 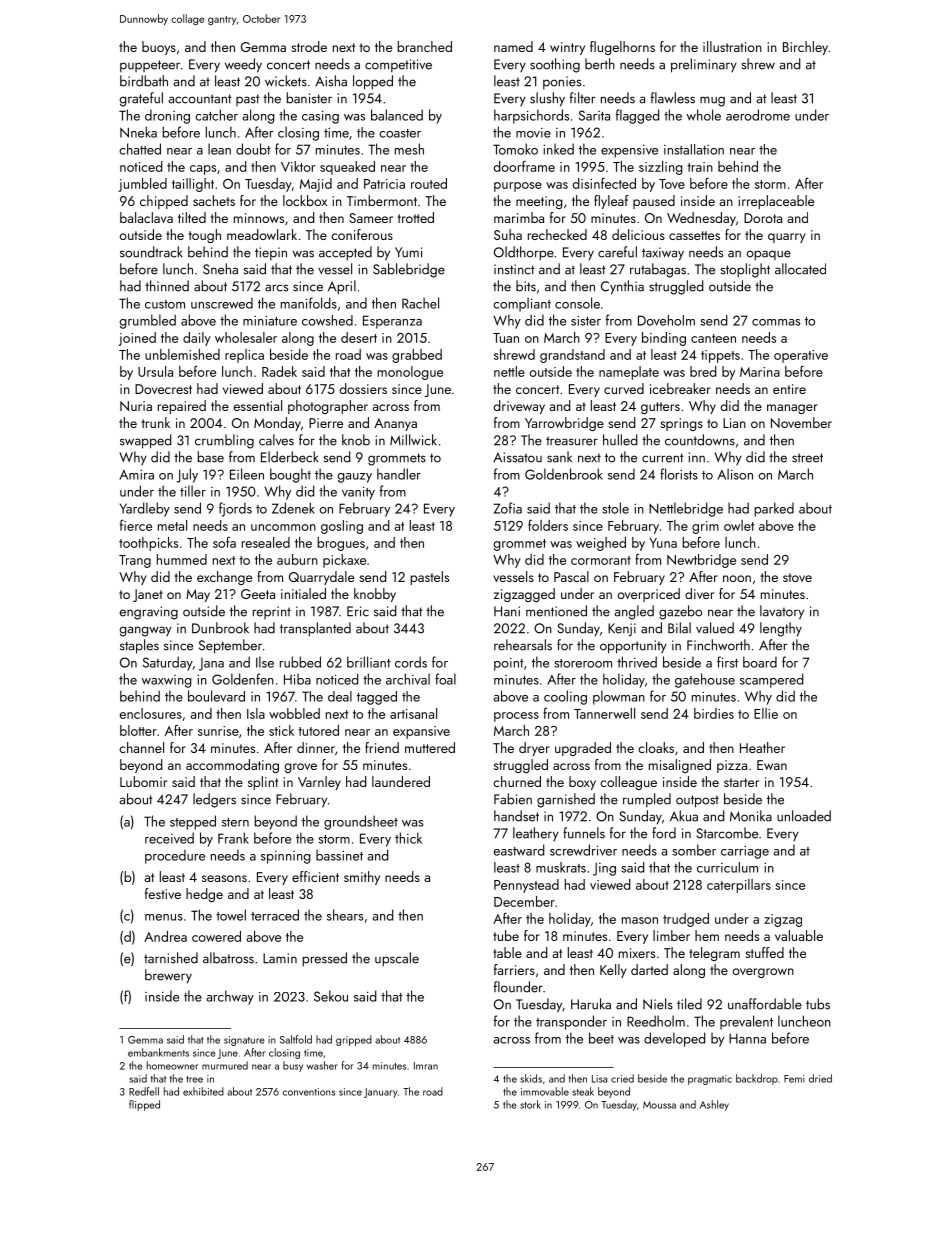 I want to click on cords, so click(x=411, y=662).
